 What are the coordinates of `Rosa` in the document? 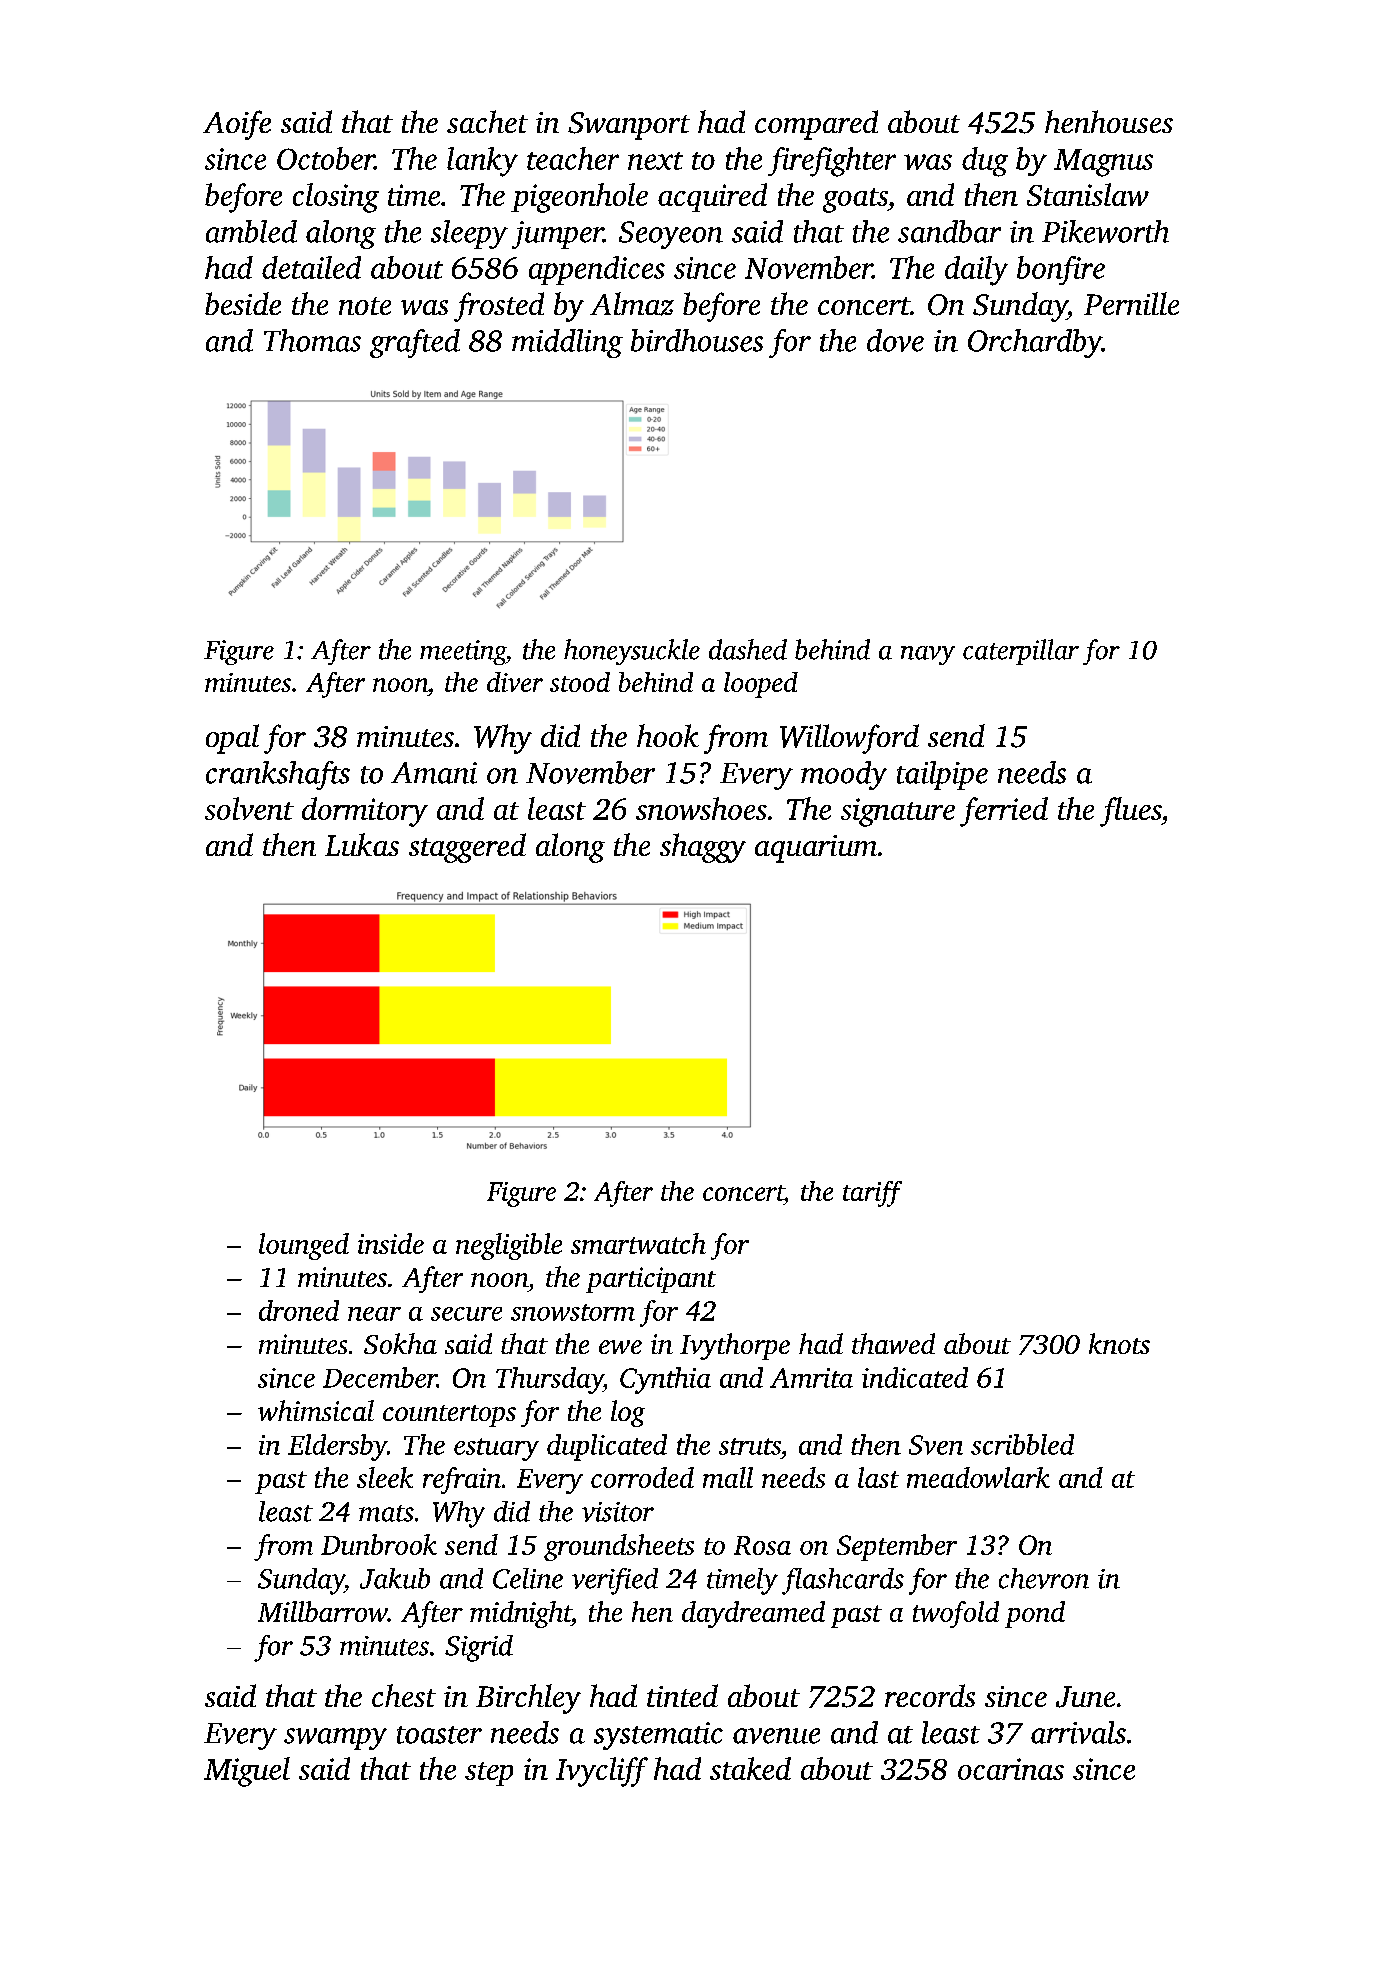 It's located at (762, 1545).
